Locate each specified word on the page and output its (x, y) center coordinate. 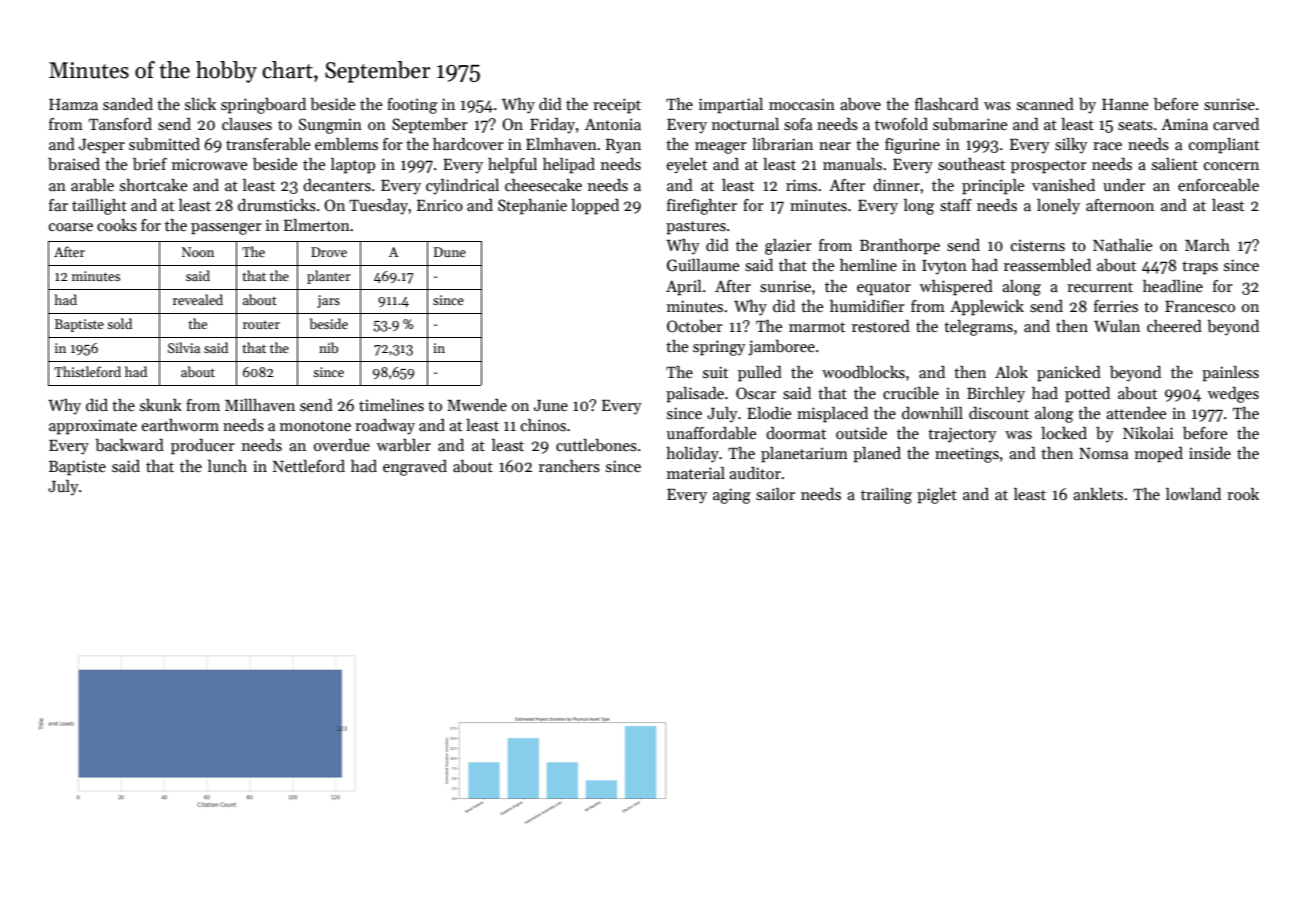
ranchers (569, 466)
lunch (227, 466)
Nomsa (1103, 453)
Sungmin (330, 126)
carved (1236, 124)
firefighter (702, 207)
